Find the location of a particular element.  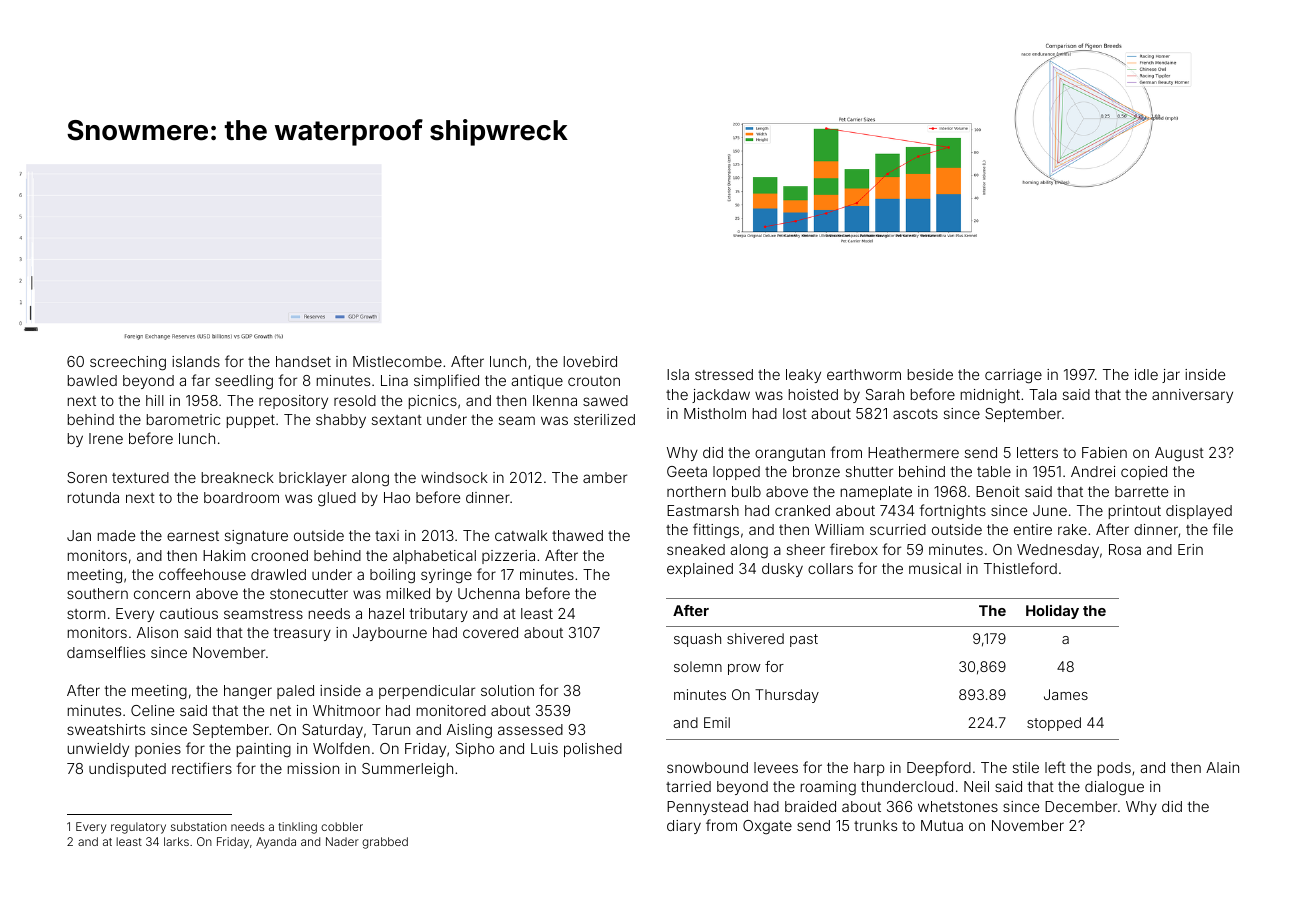

screeching is located at coordinates (128, 363).
